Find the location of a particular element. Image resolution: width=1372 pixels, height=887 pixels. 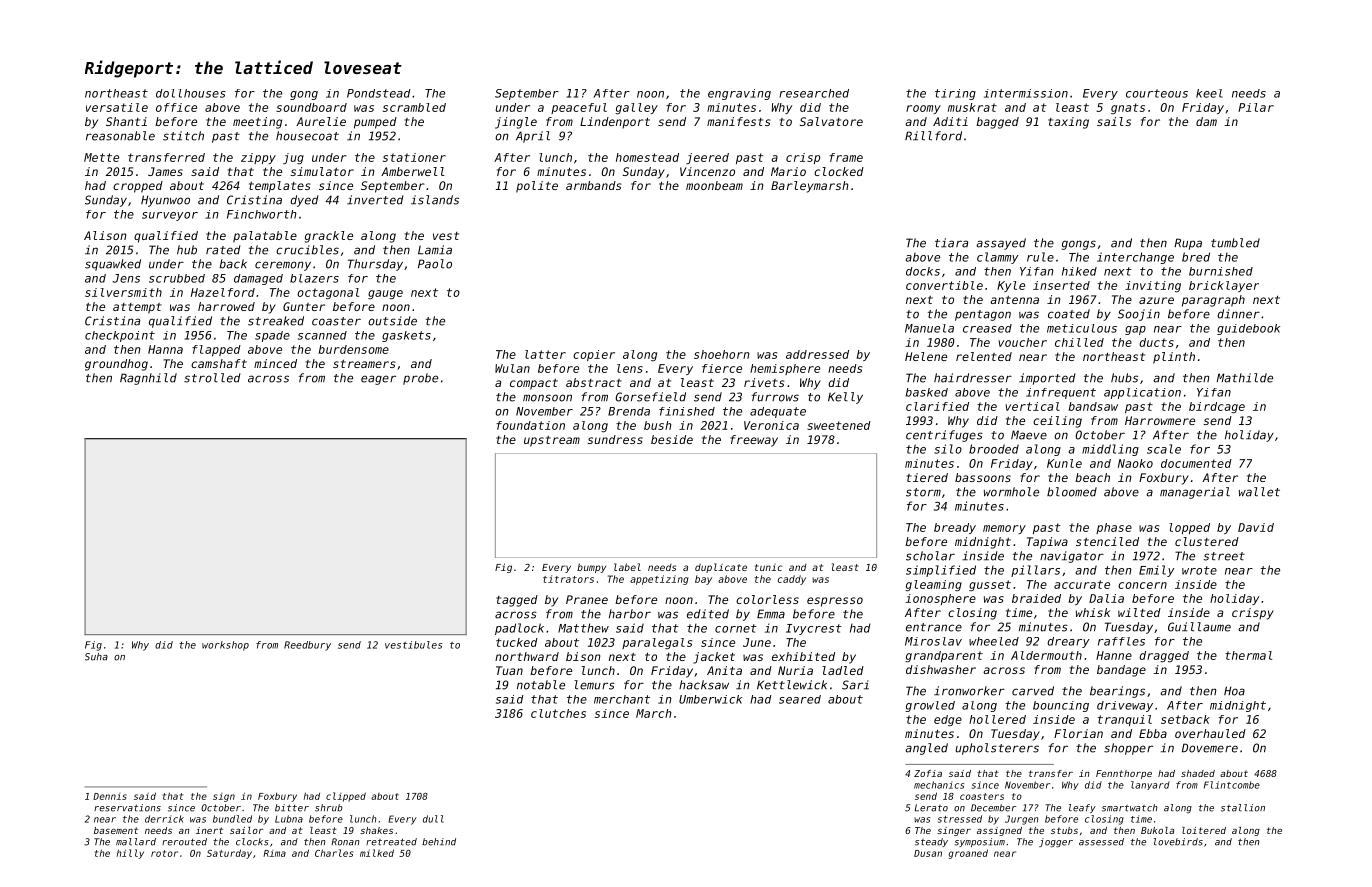

docks is located at coordinates (923, 271).
